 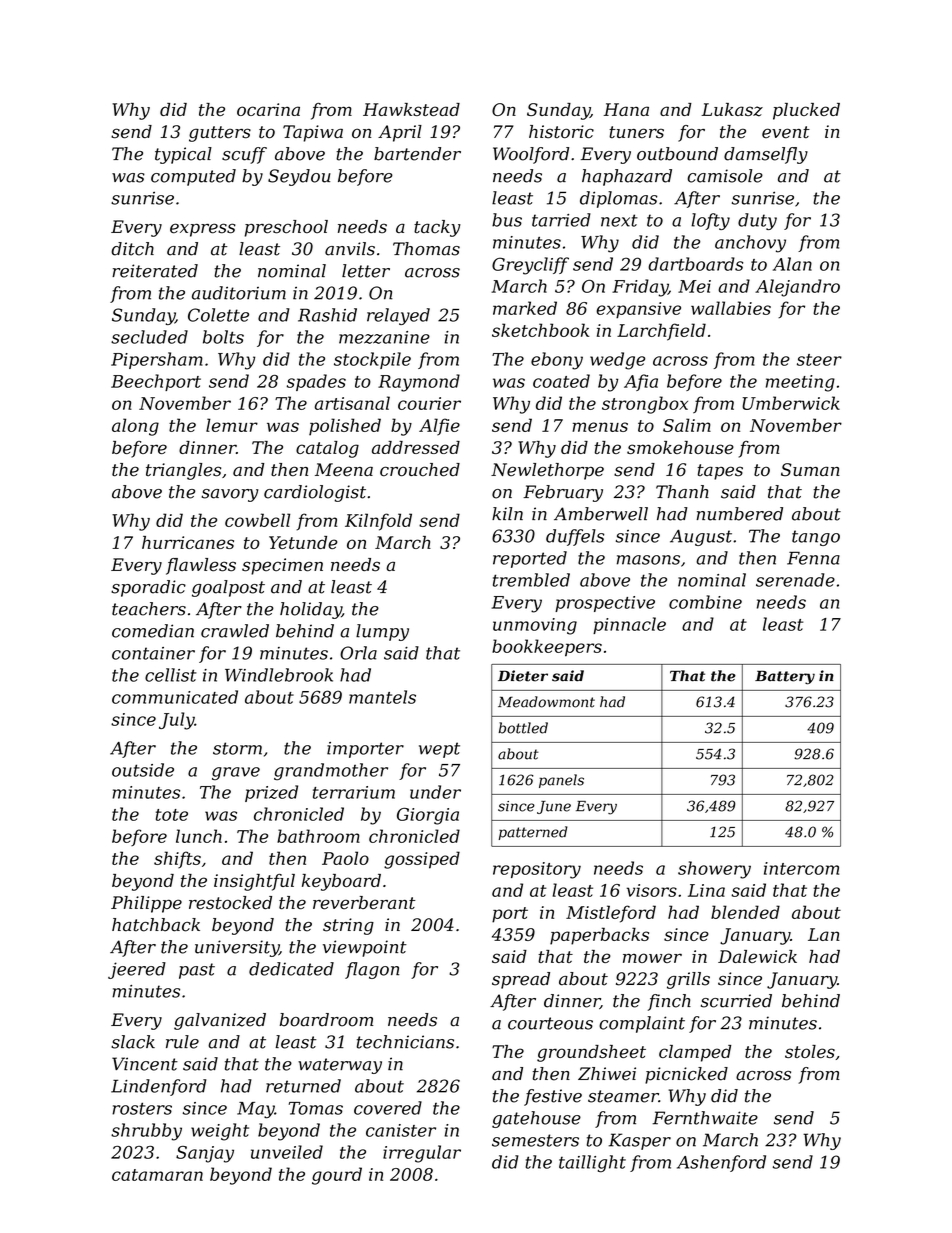 What do you see at coordinates (327, 449) in the screenshot?
I see `catalog` at bounding box center [327, 449].
